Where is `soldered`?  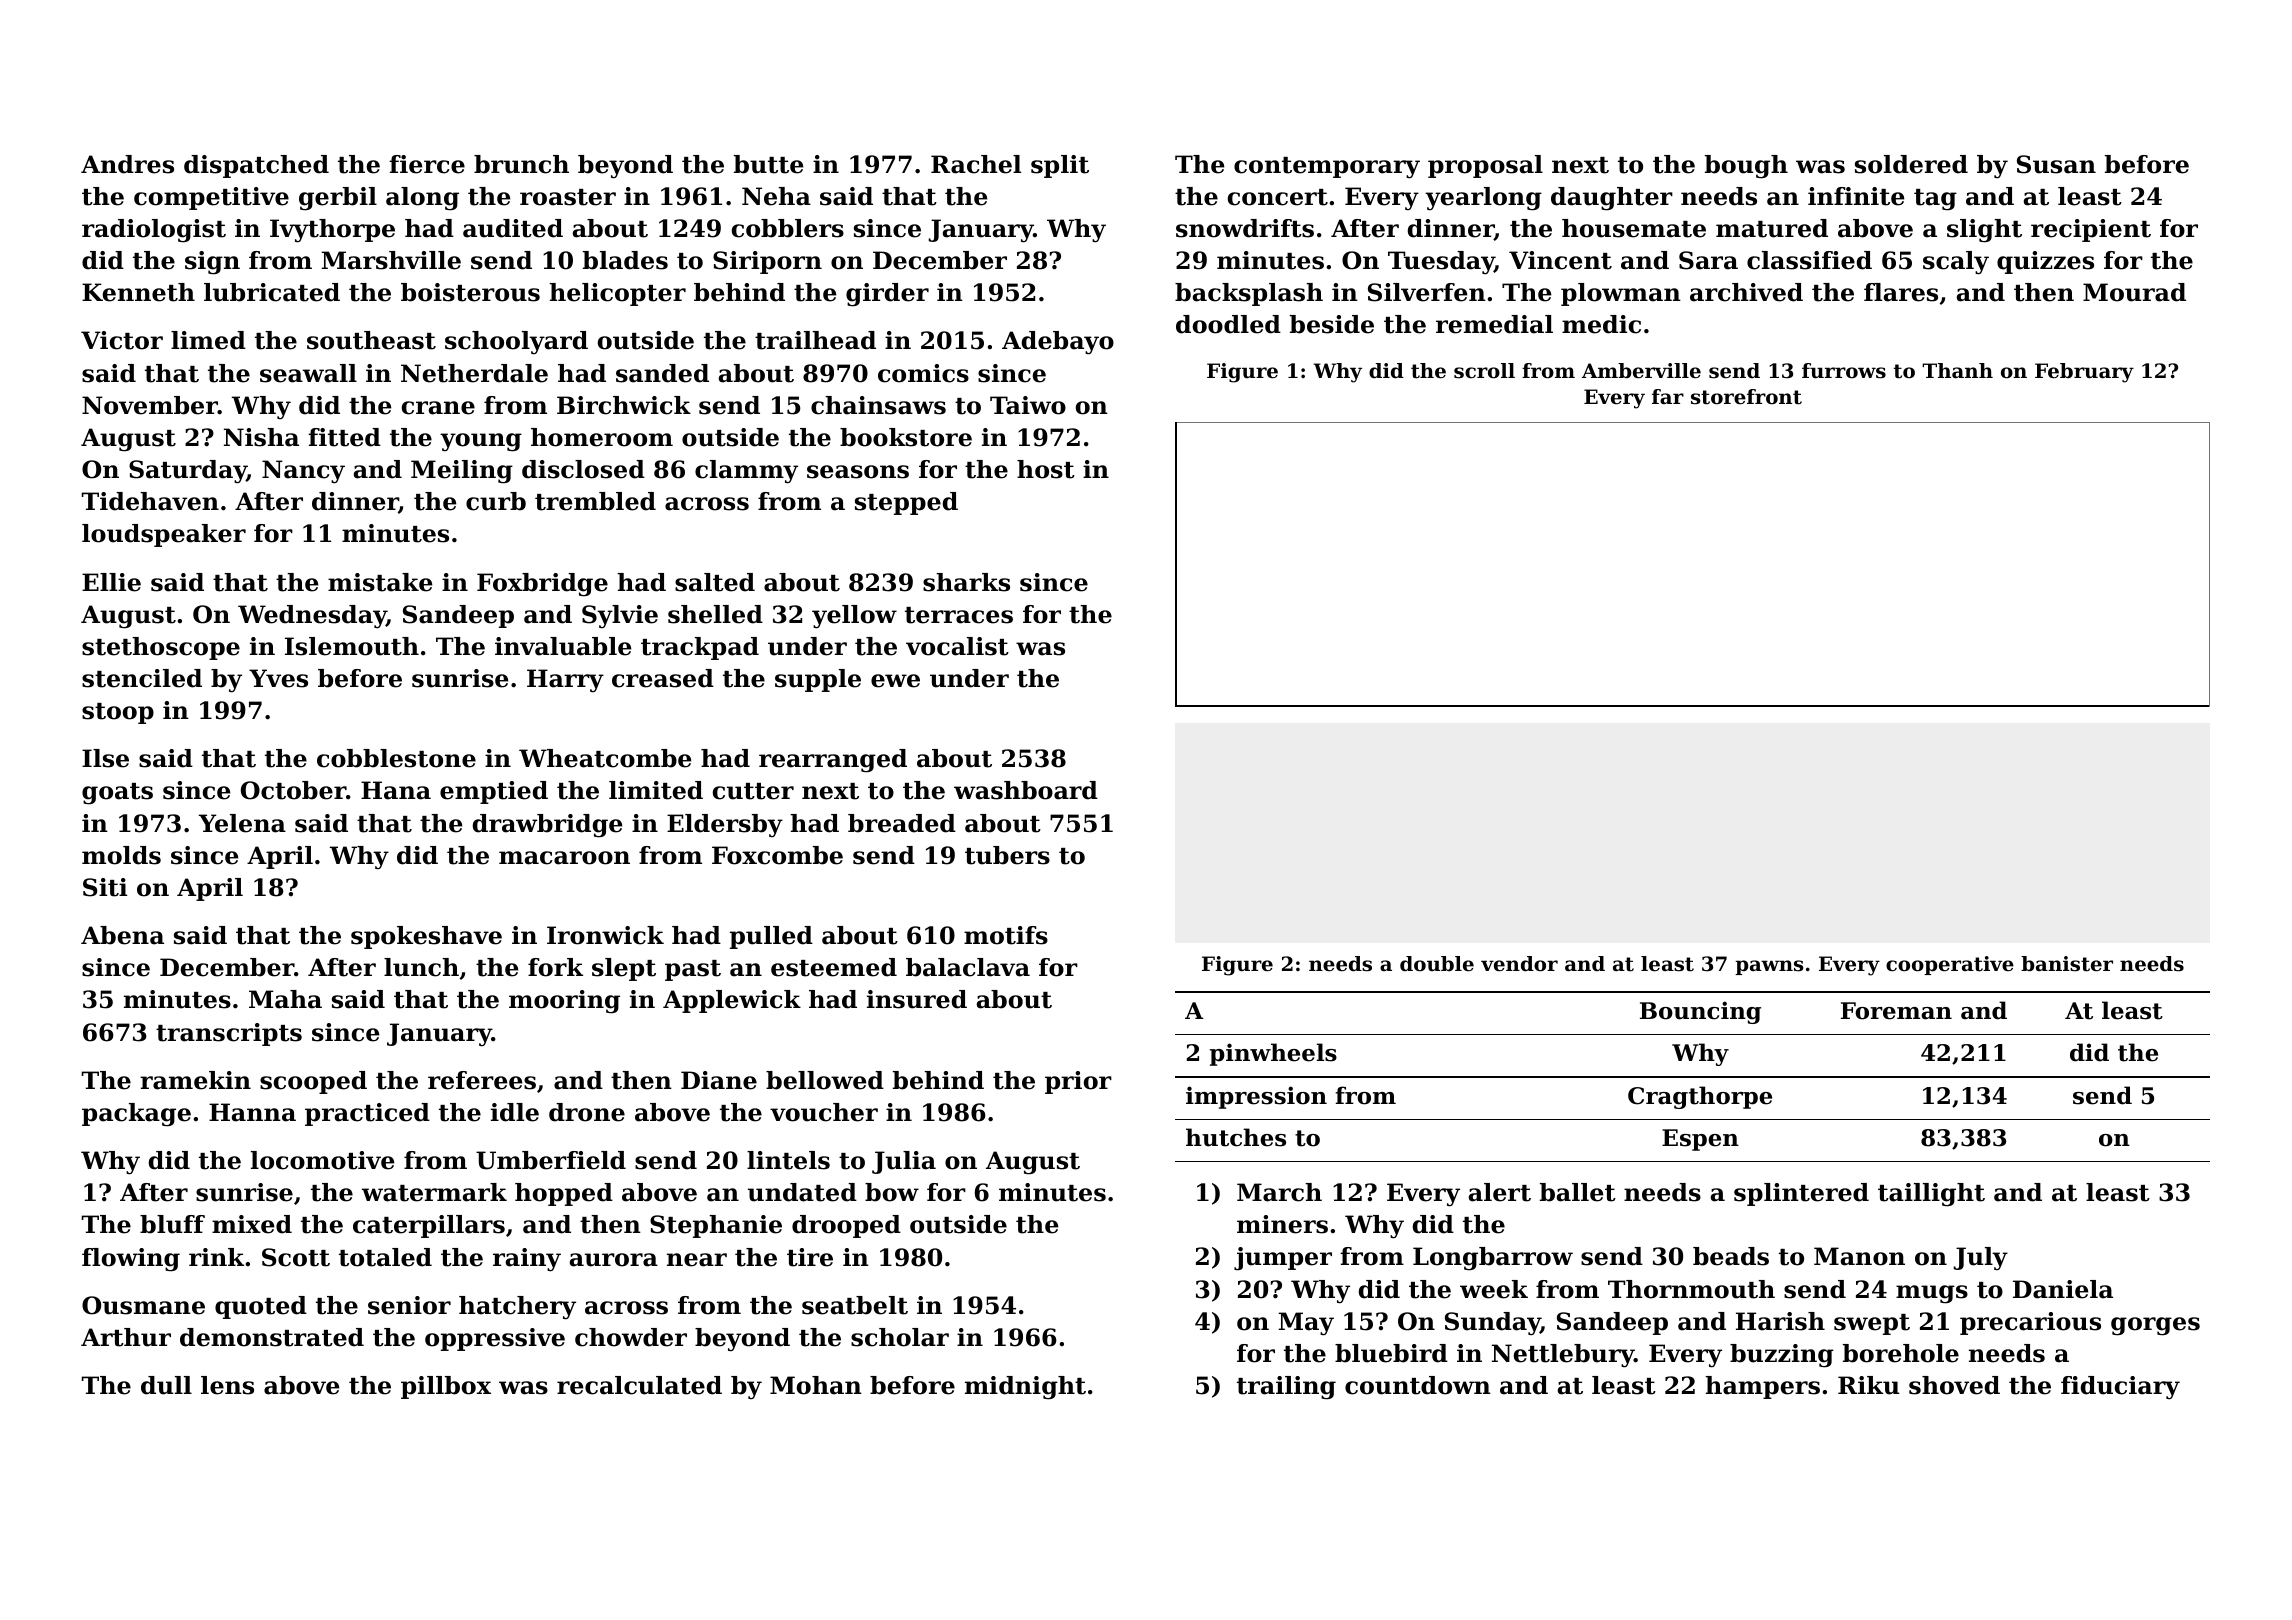 soldered is located at coordinates (1911, 164).
